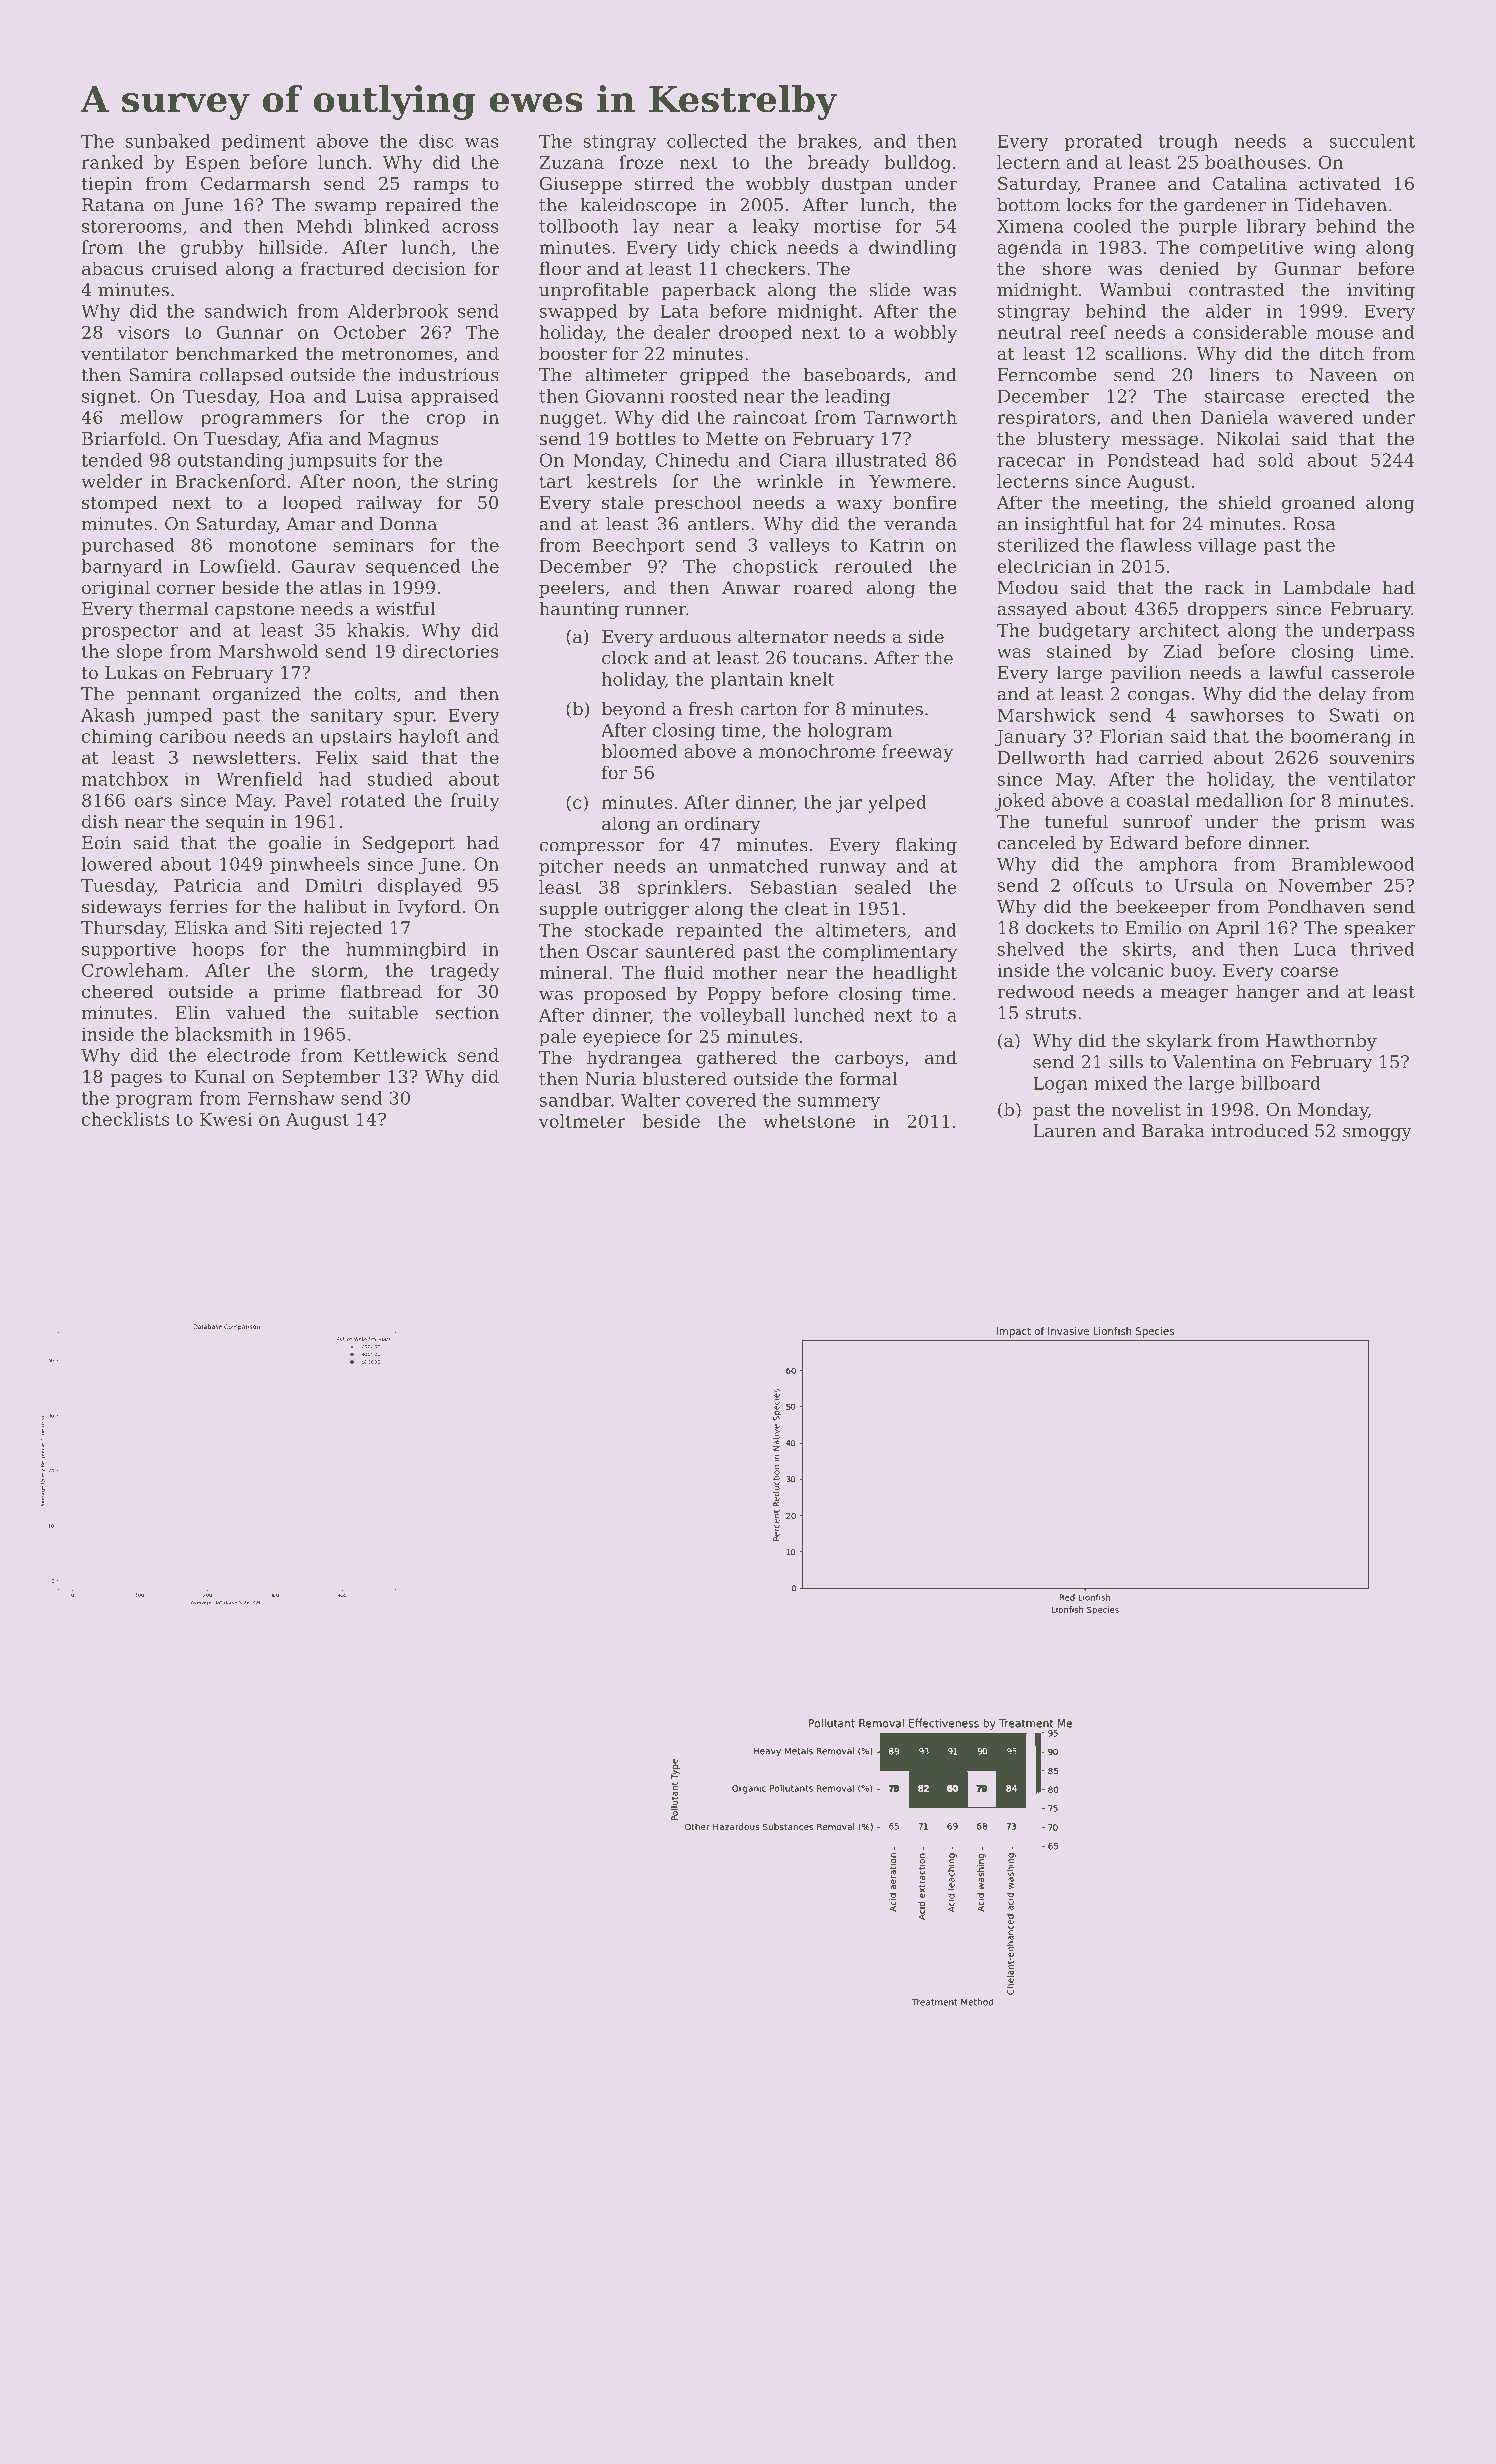 This document has width=1496, height=2464. Describe the element at coordinates (910, 417) in the document. I see `Tarnworth` at that location.
